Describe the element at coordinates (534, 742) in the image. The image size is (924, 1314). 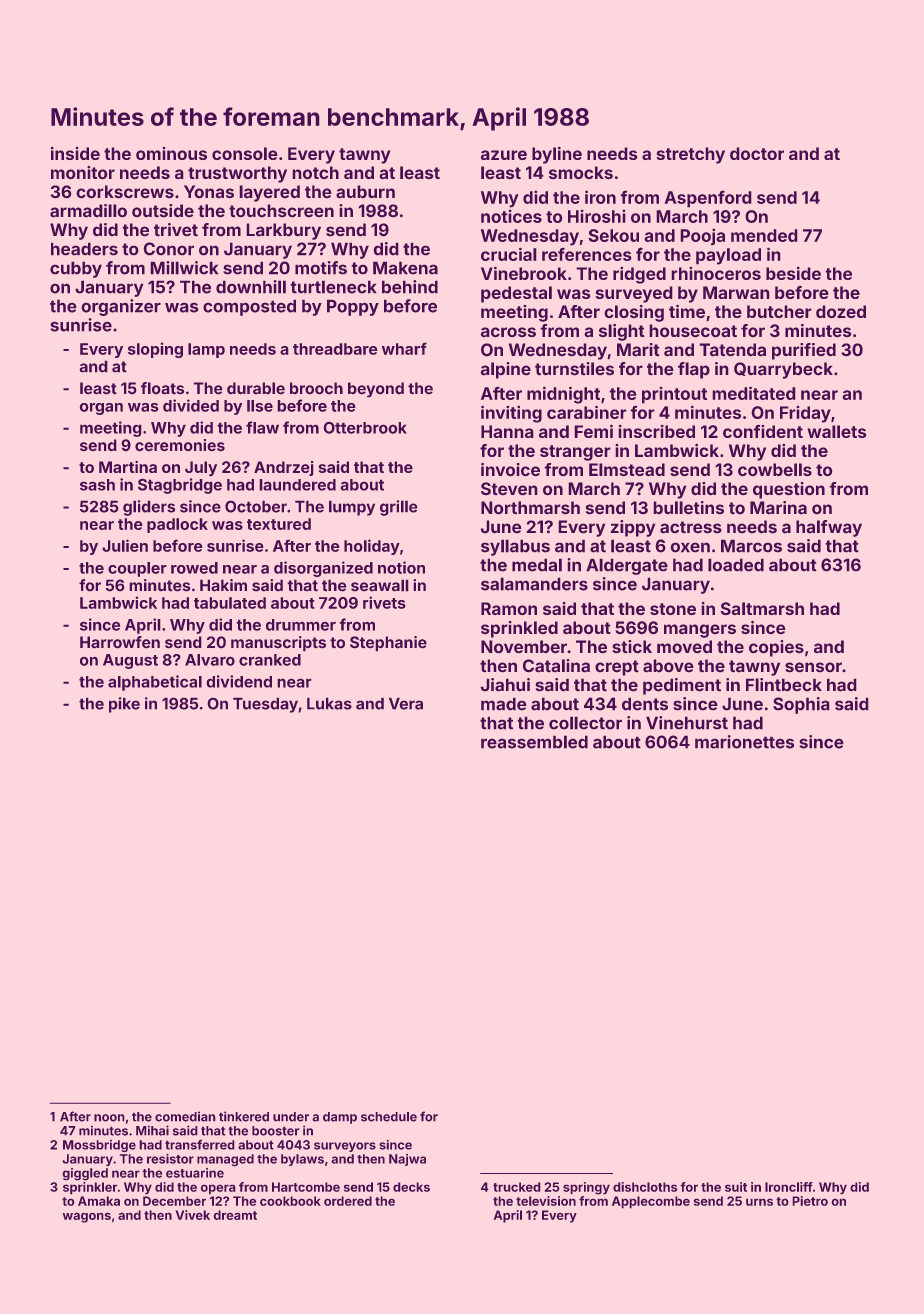
I see `reassembled` at that location.
